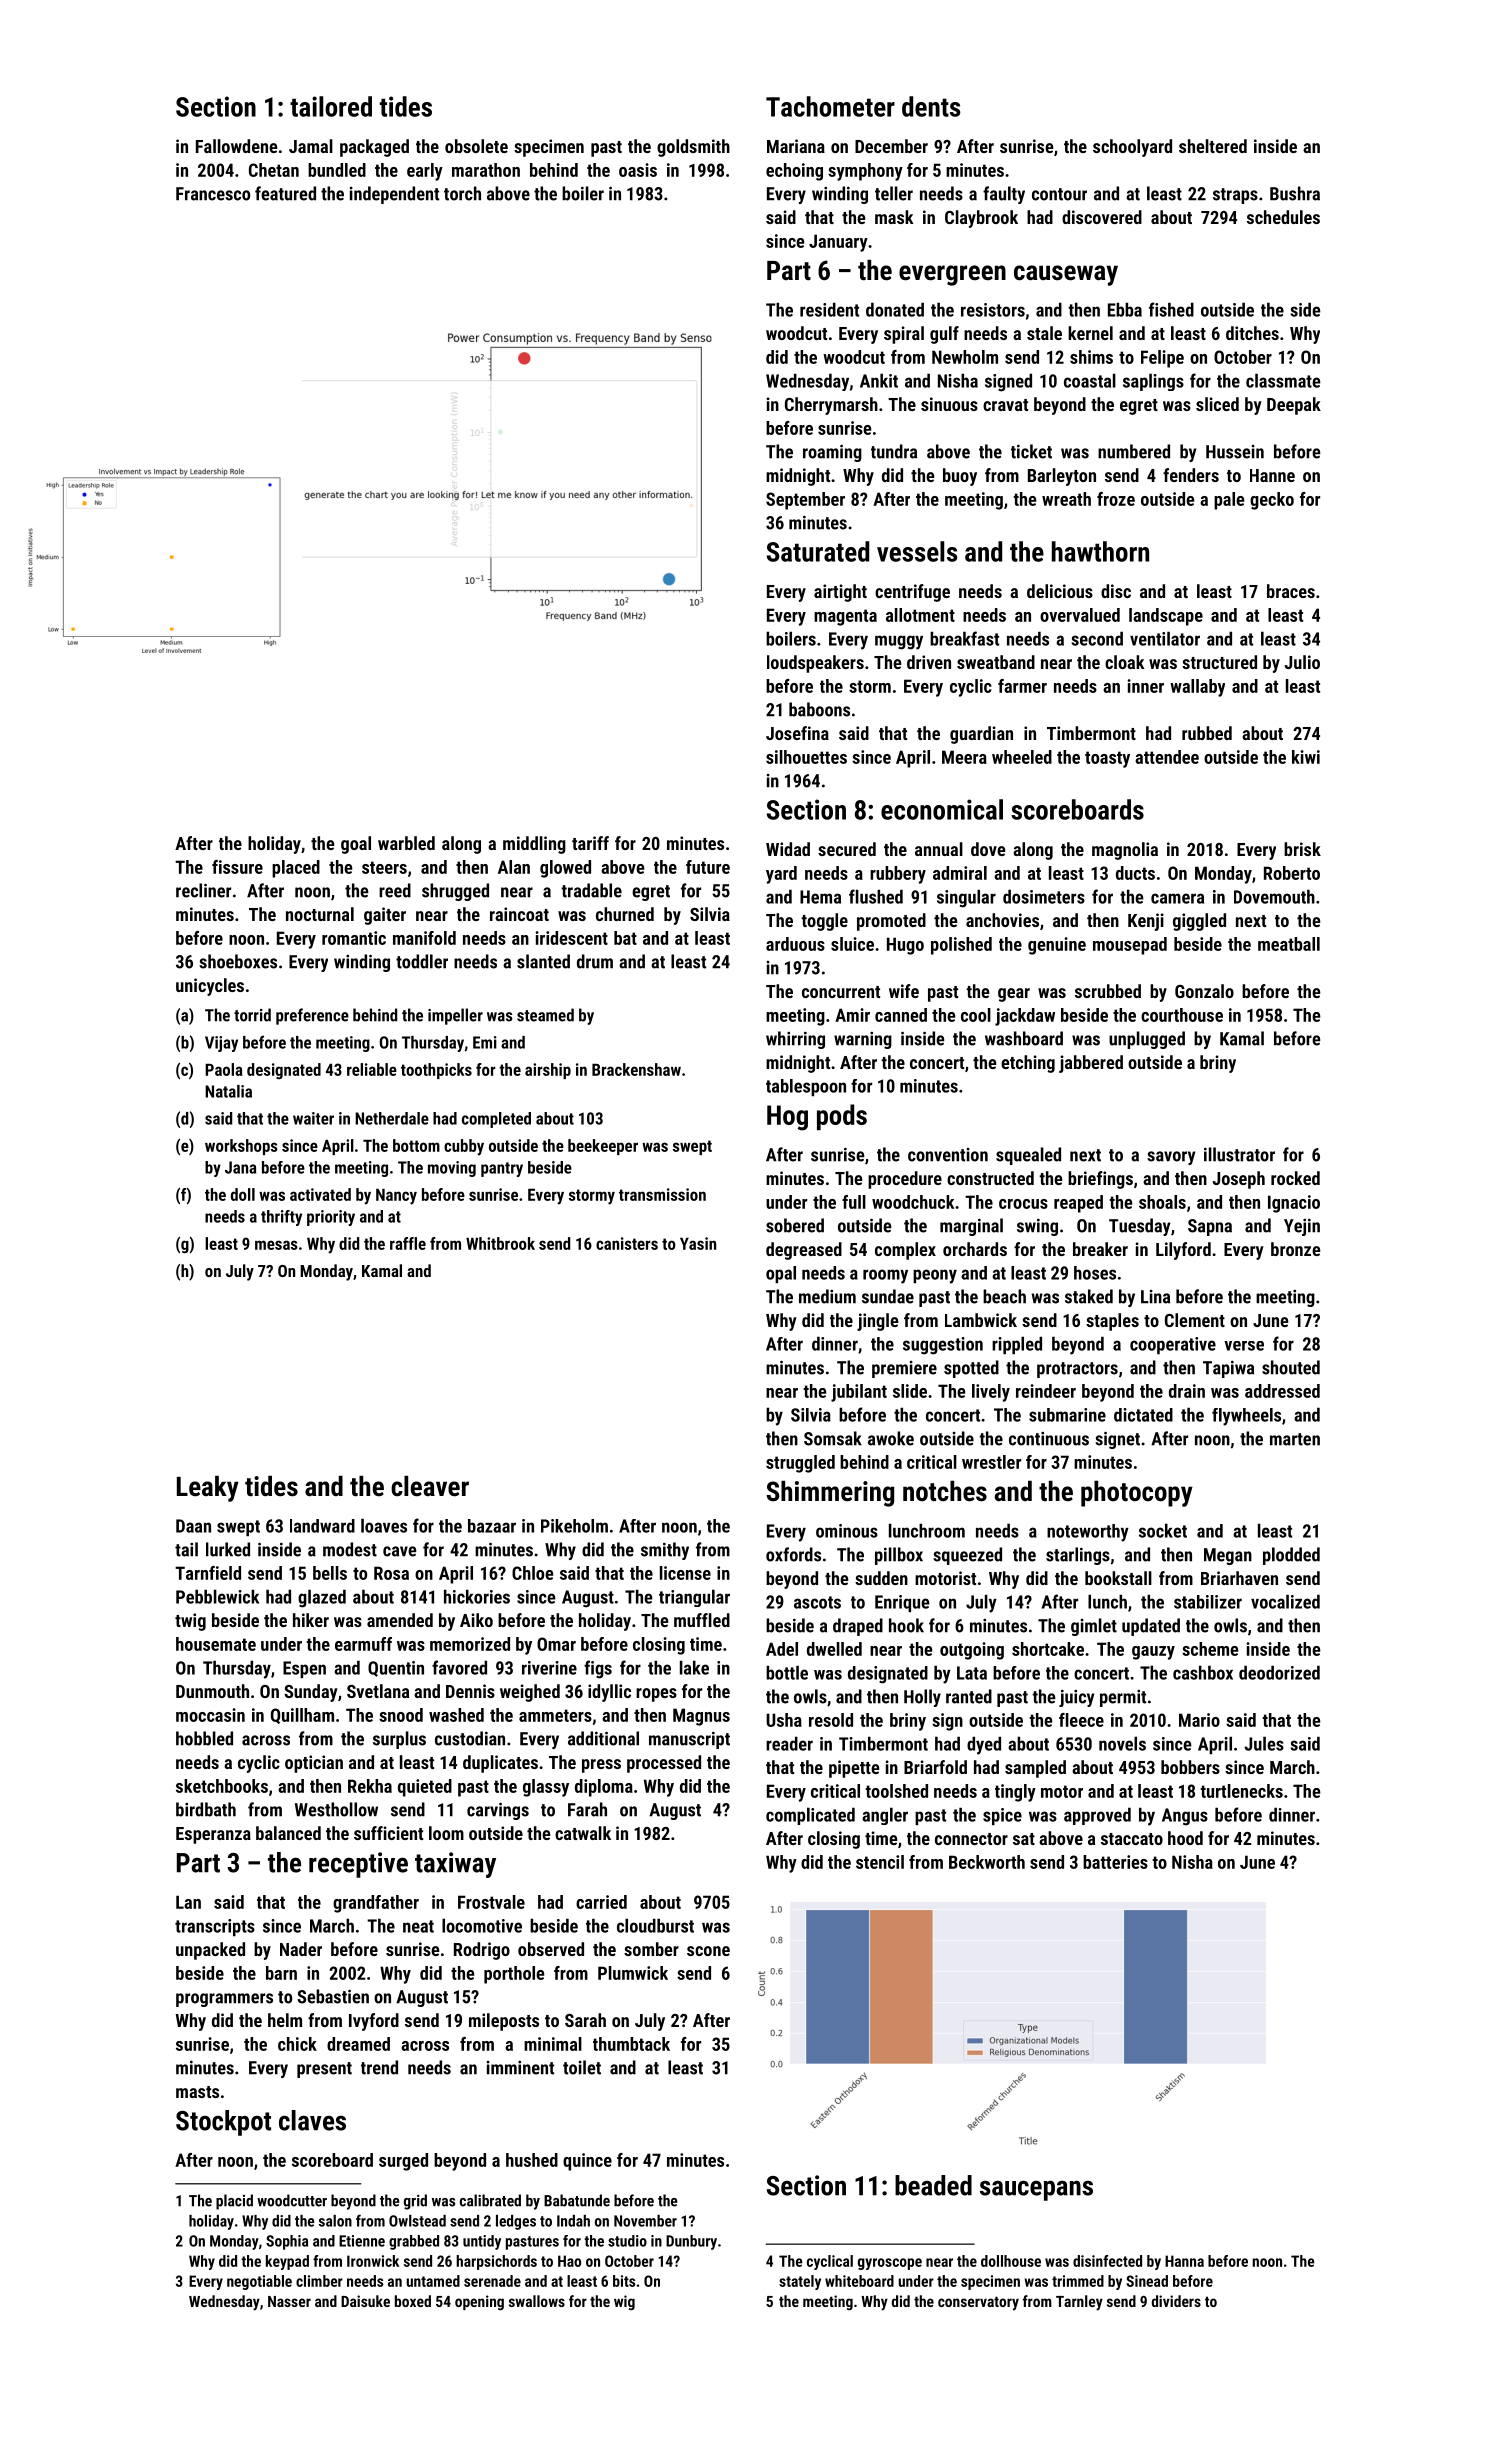 The width and height of the screenshot is (1496, 2464). Describe the element at coordinates (964, 638) in the screenshot. I see `breakfast` at that location.
